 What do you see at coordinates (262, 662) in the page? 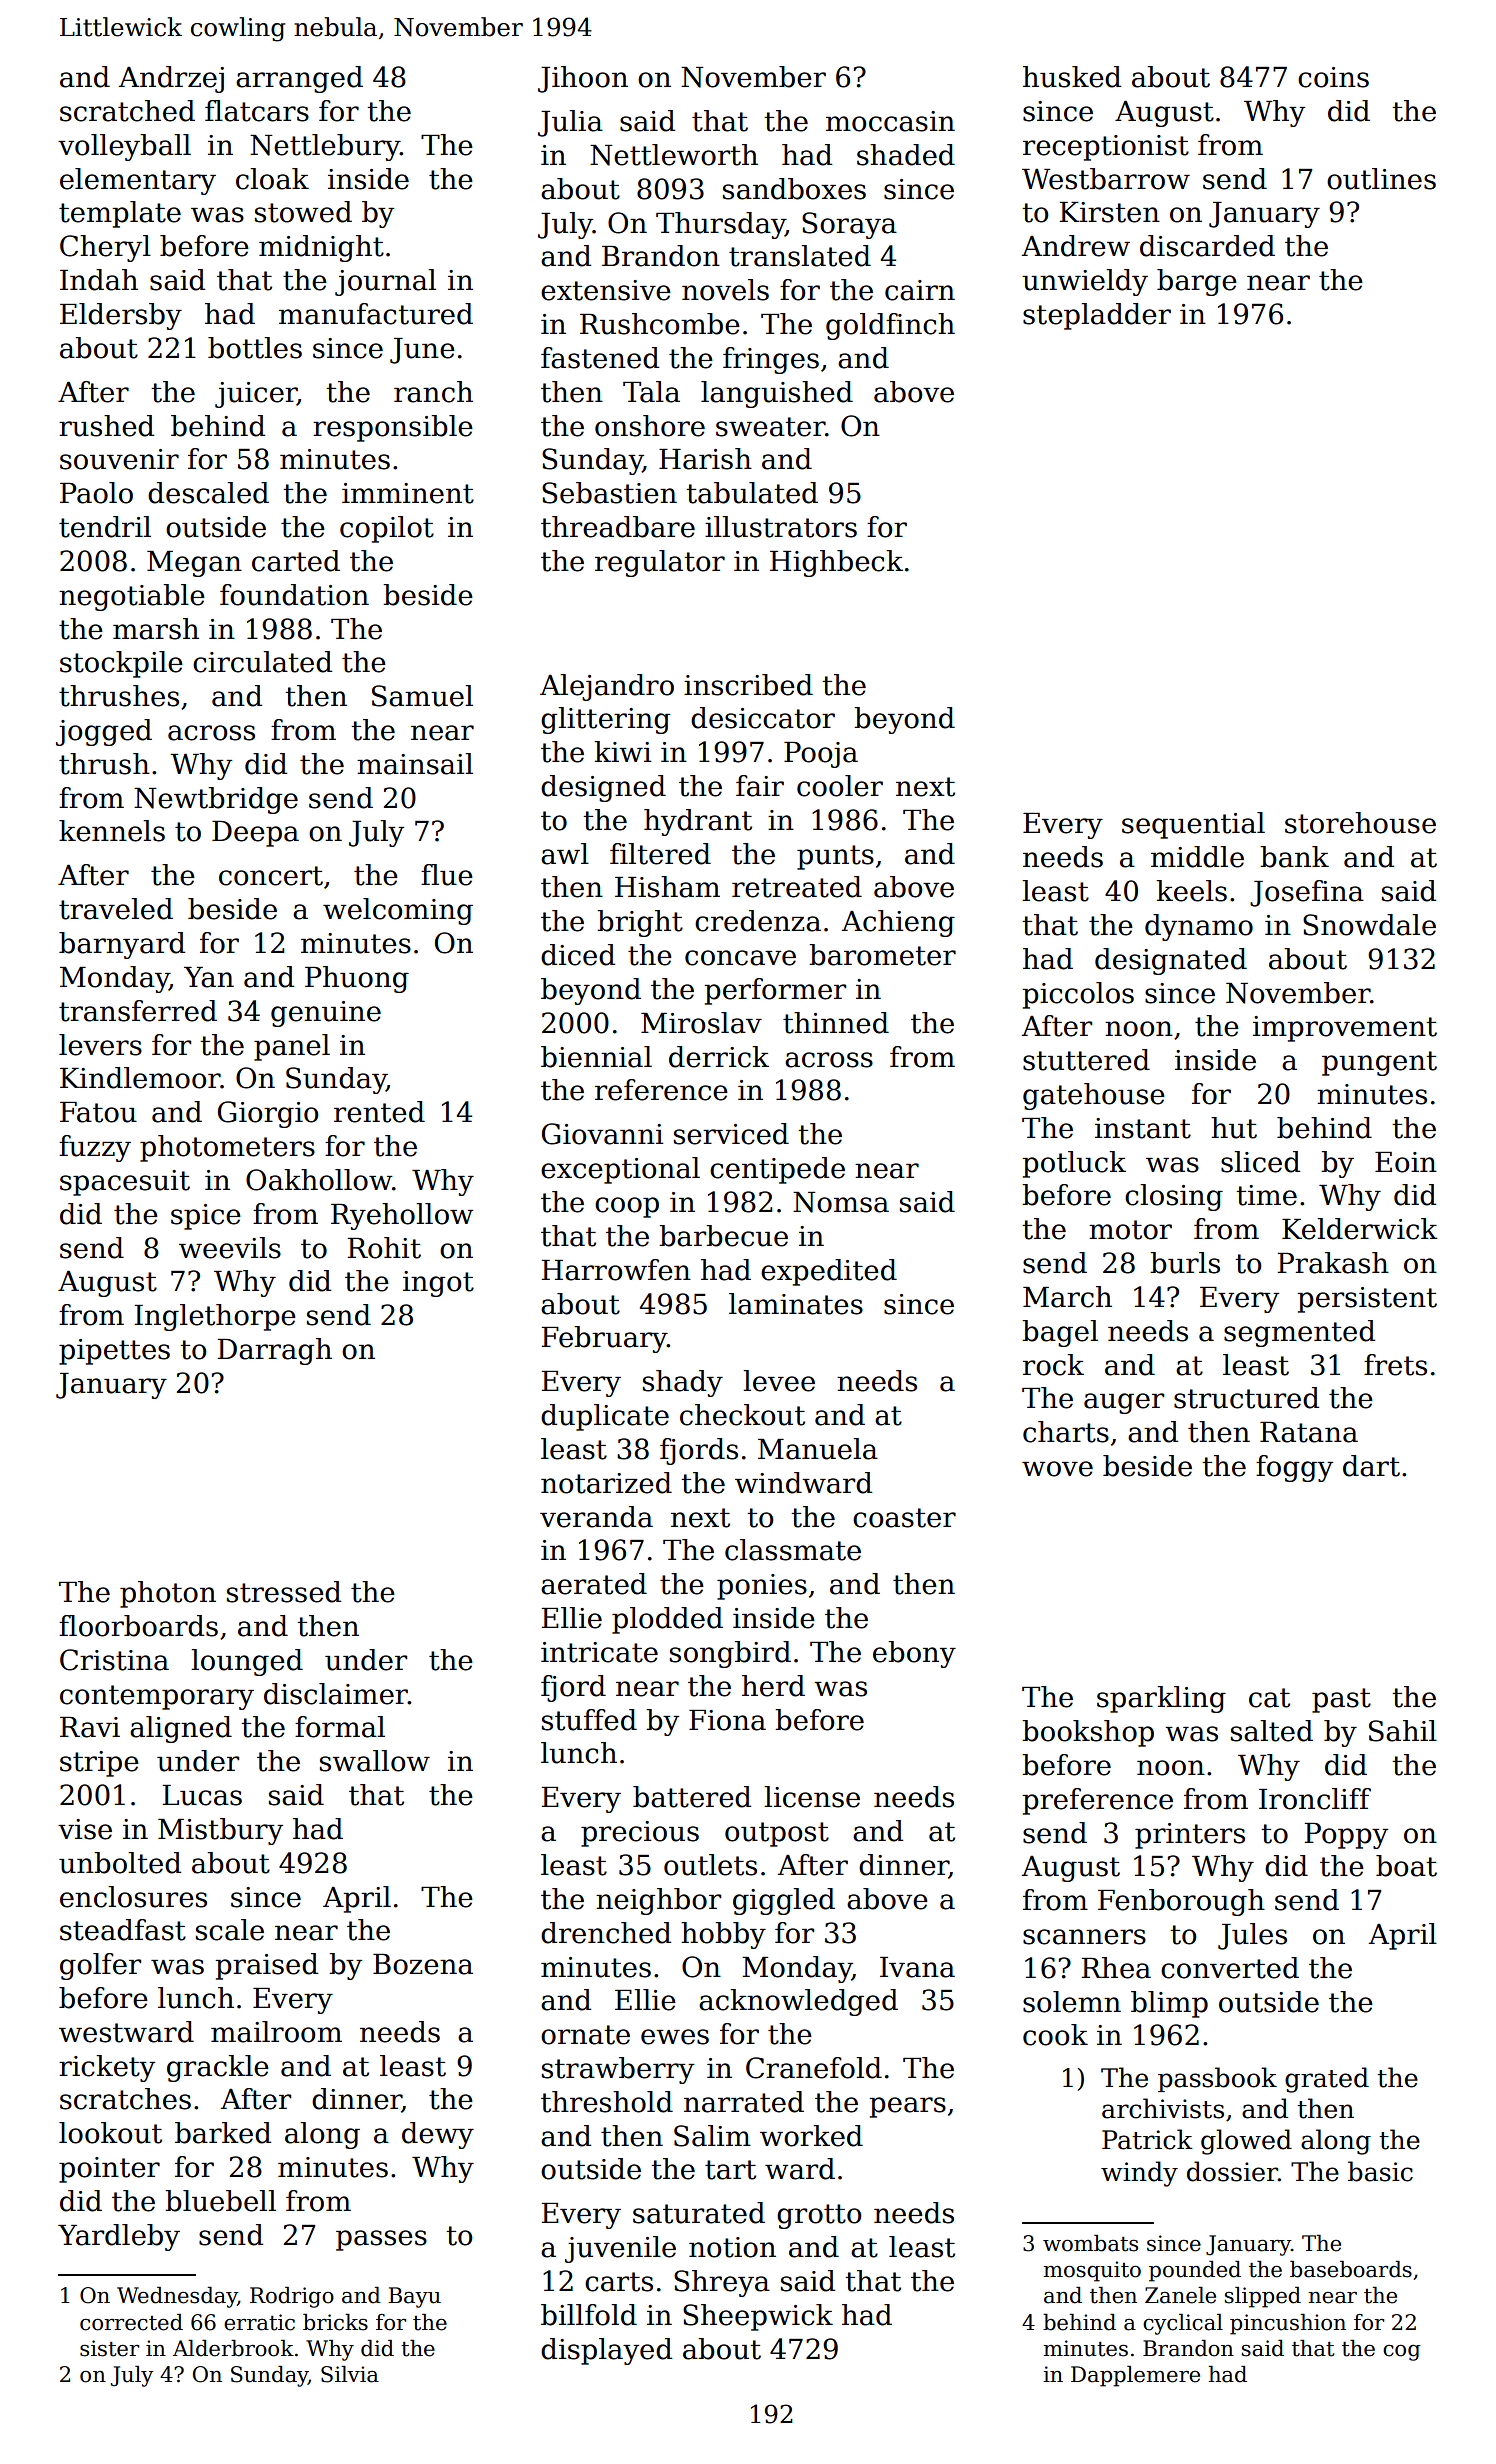
I see `circulated` at bounding box center [262, 662].
